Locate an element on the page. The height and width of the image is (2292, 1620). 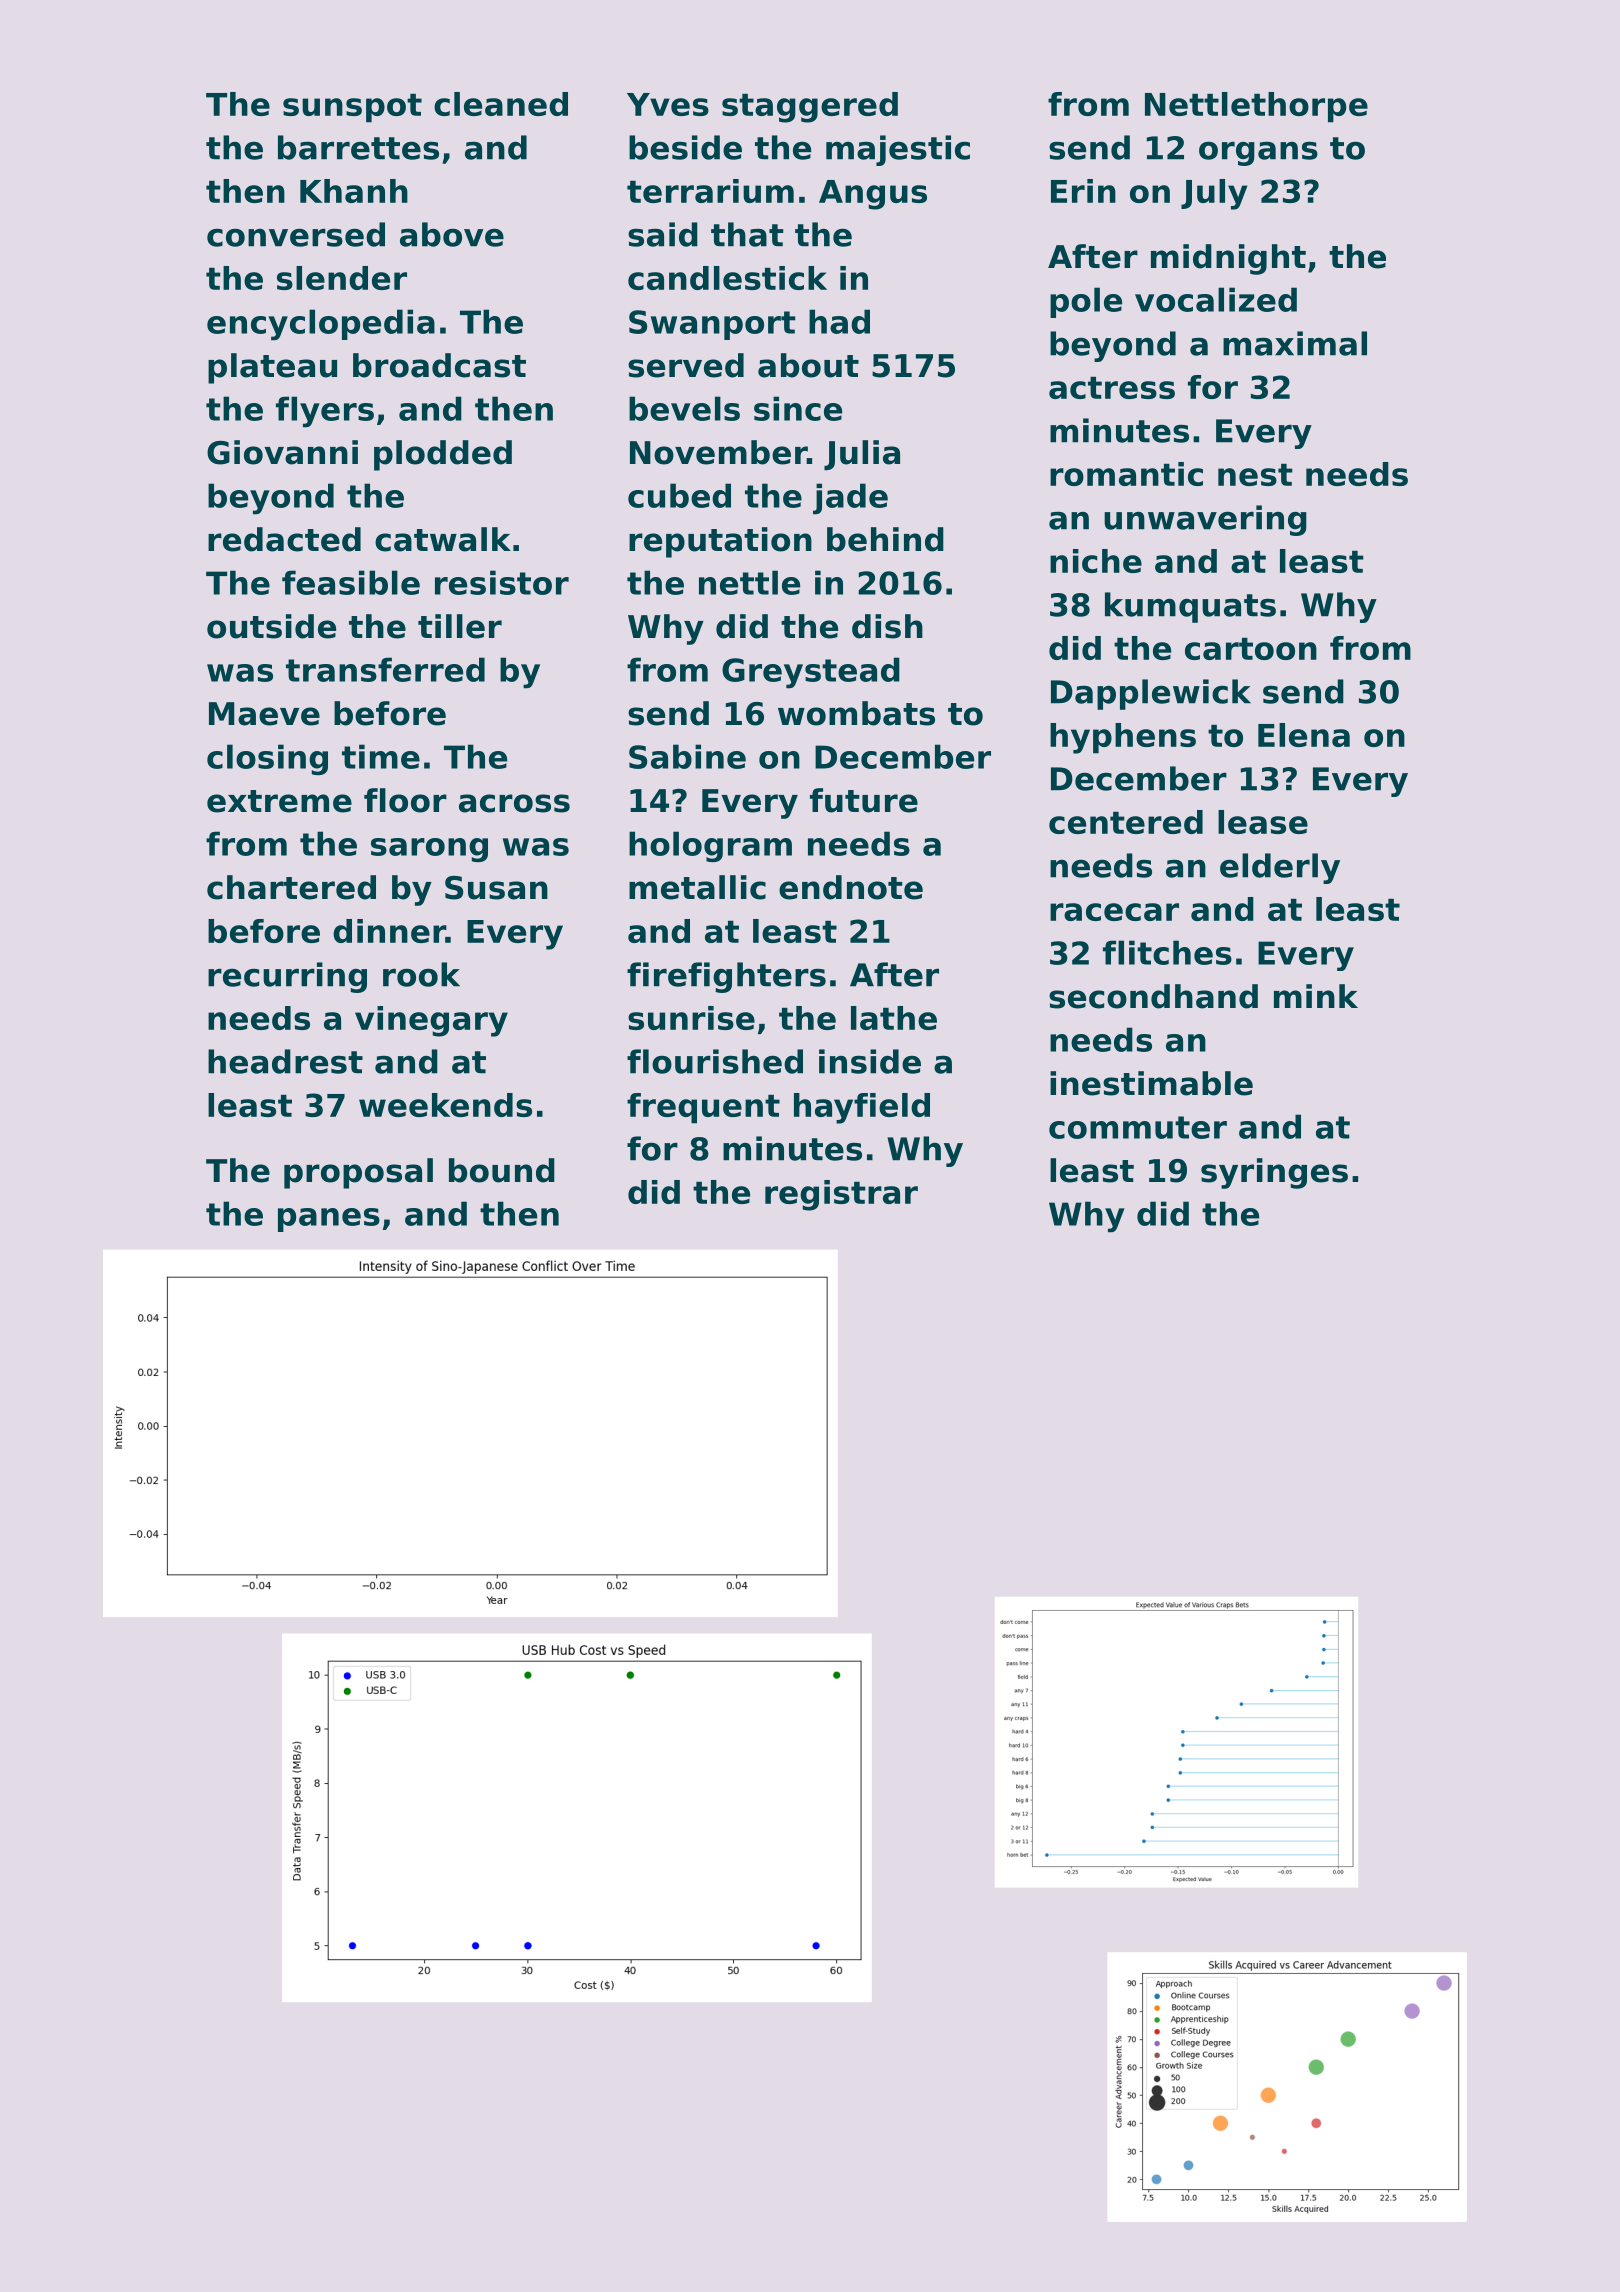
Yves is located at coordinates (668, 104).
